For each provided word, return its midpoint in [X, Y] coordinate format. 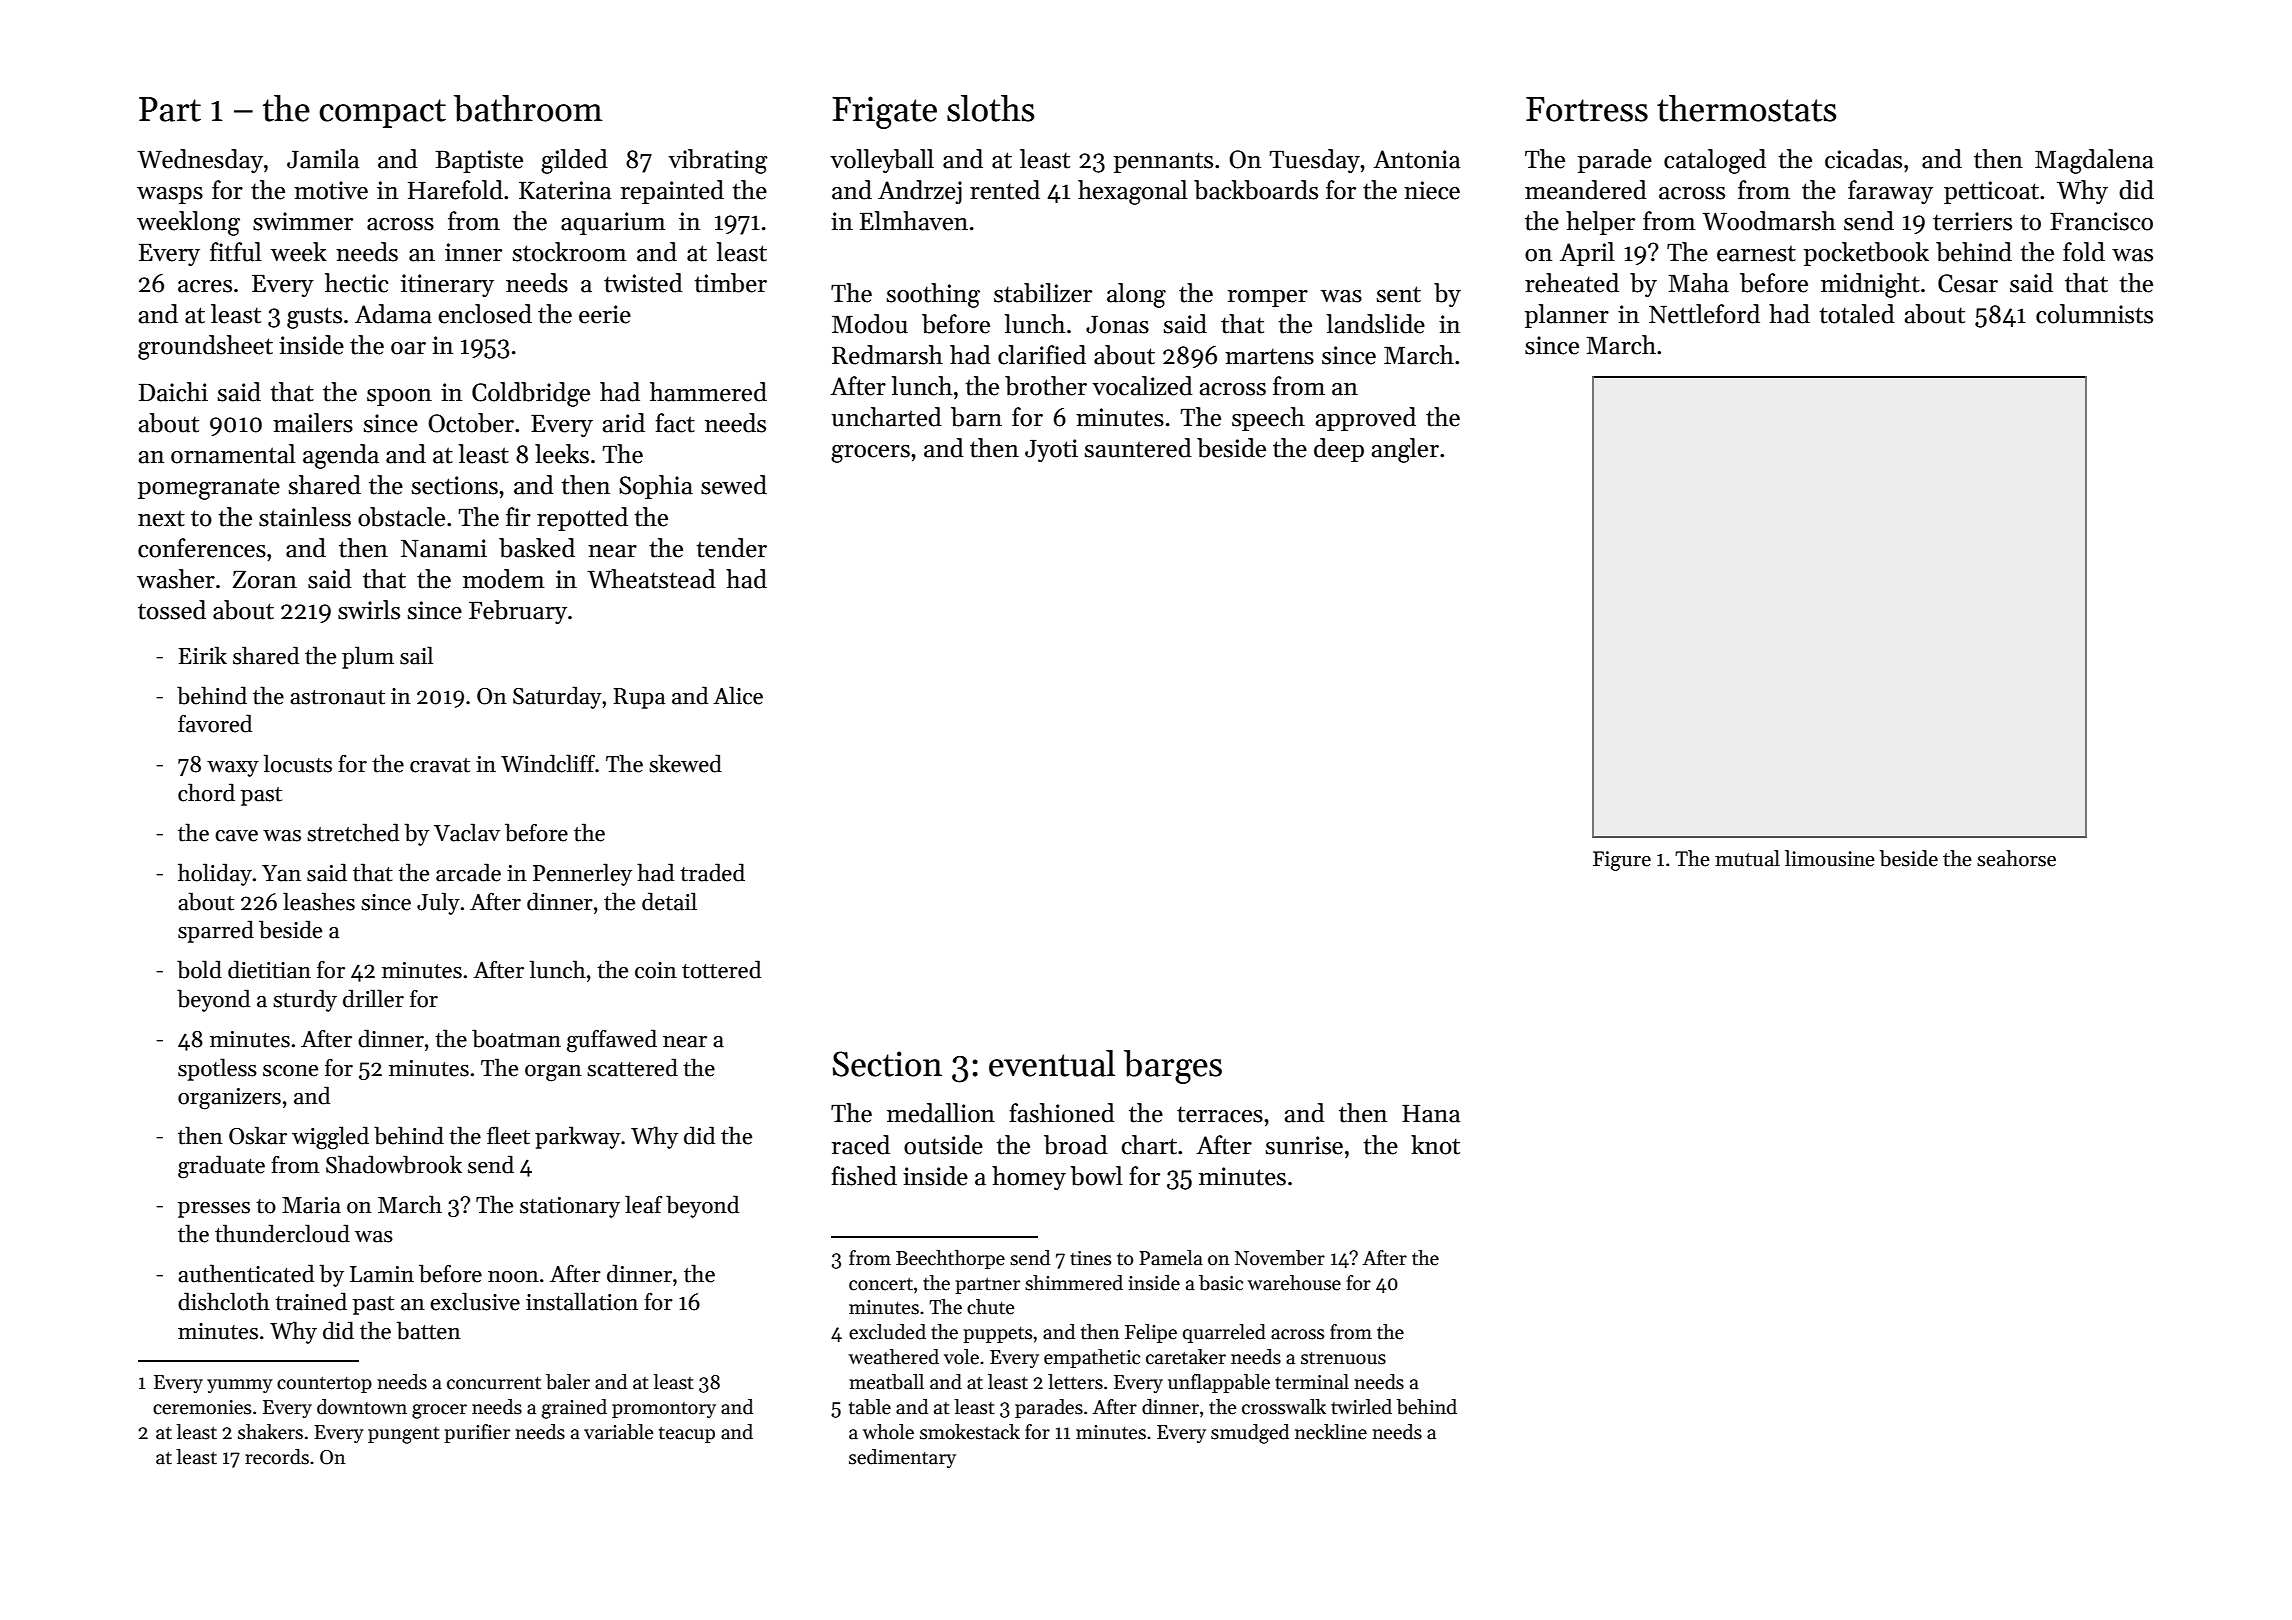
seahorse [2016, 858]
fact [675, 423]
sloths [991, 108]
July [438, 903]
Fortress [1587, 109]
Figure [1622, 861]
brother [1046, 386]
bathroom [528, 108]
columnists [2094, 314]
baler [568, 1382]
